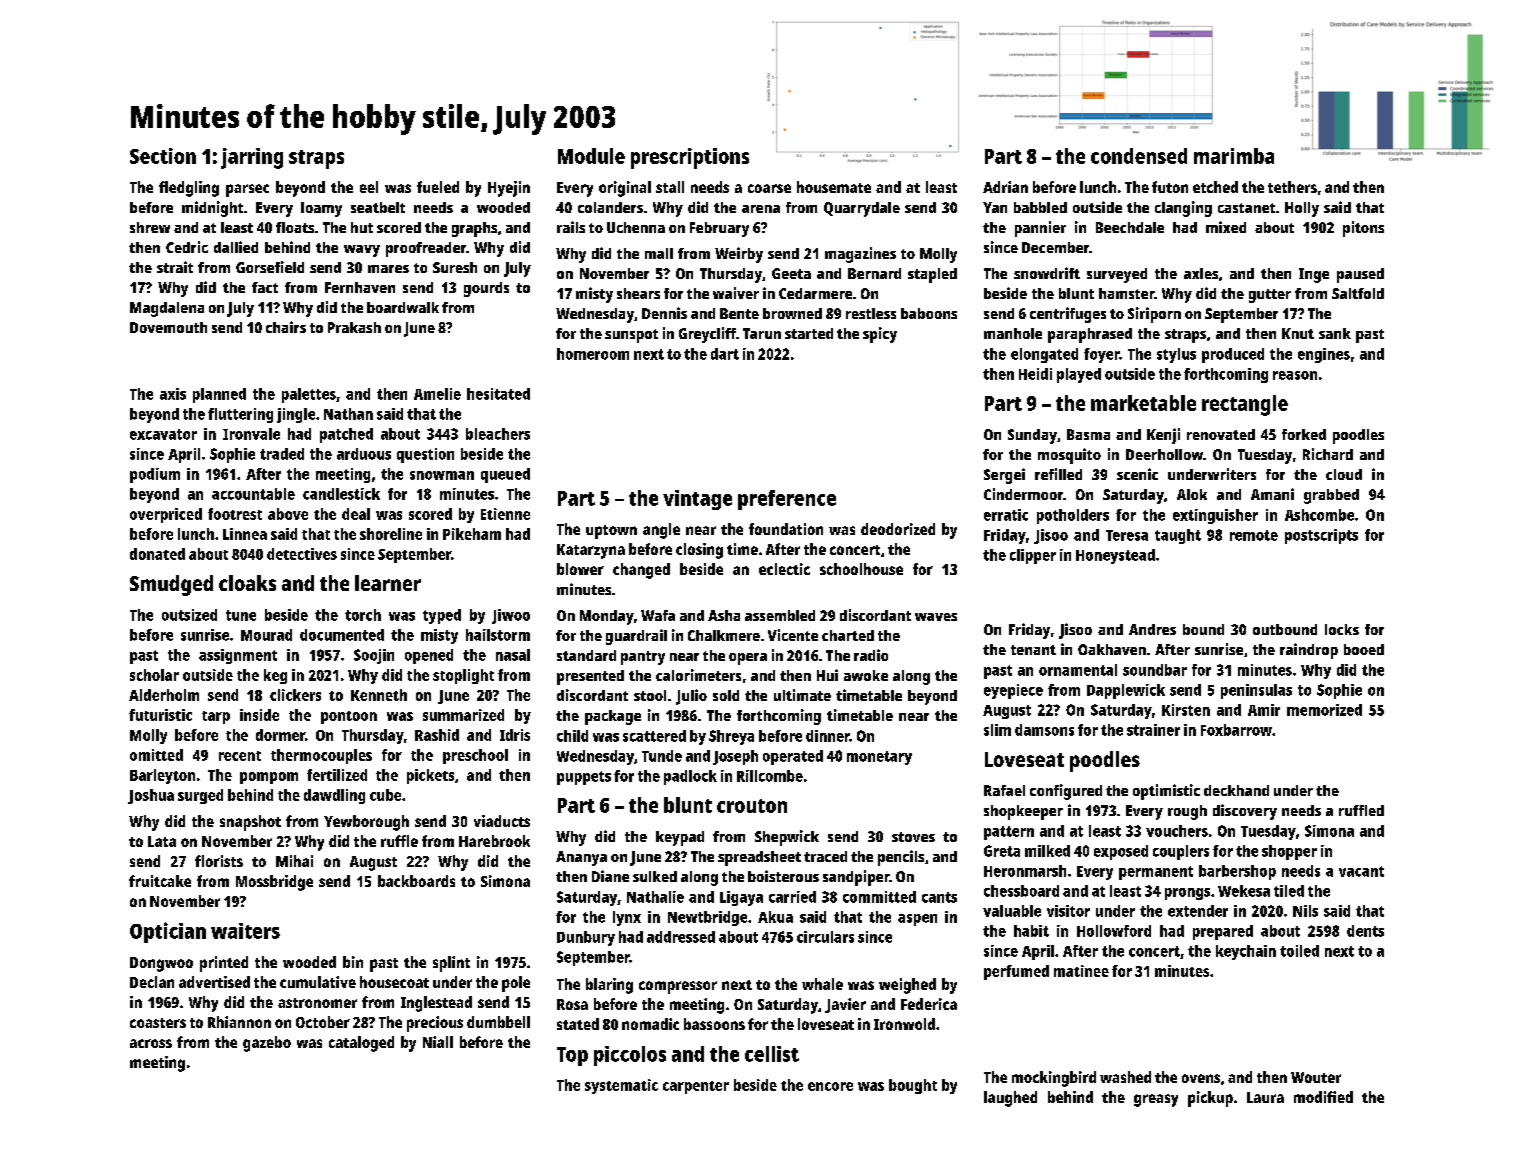  What do you see at coordinates (696, 1087) in the page?
I see `carpenter` at bounding box center [696, 1087].
